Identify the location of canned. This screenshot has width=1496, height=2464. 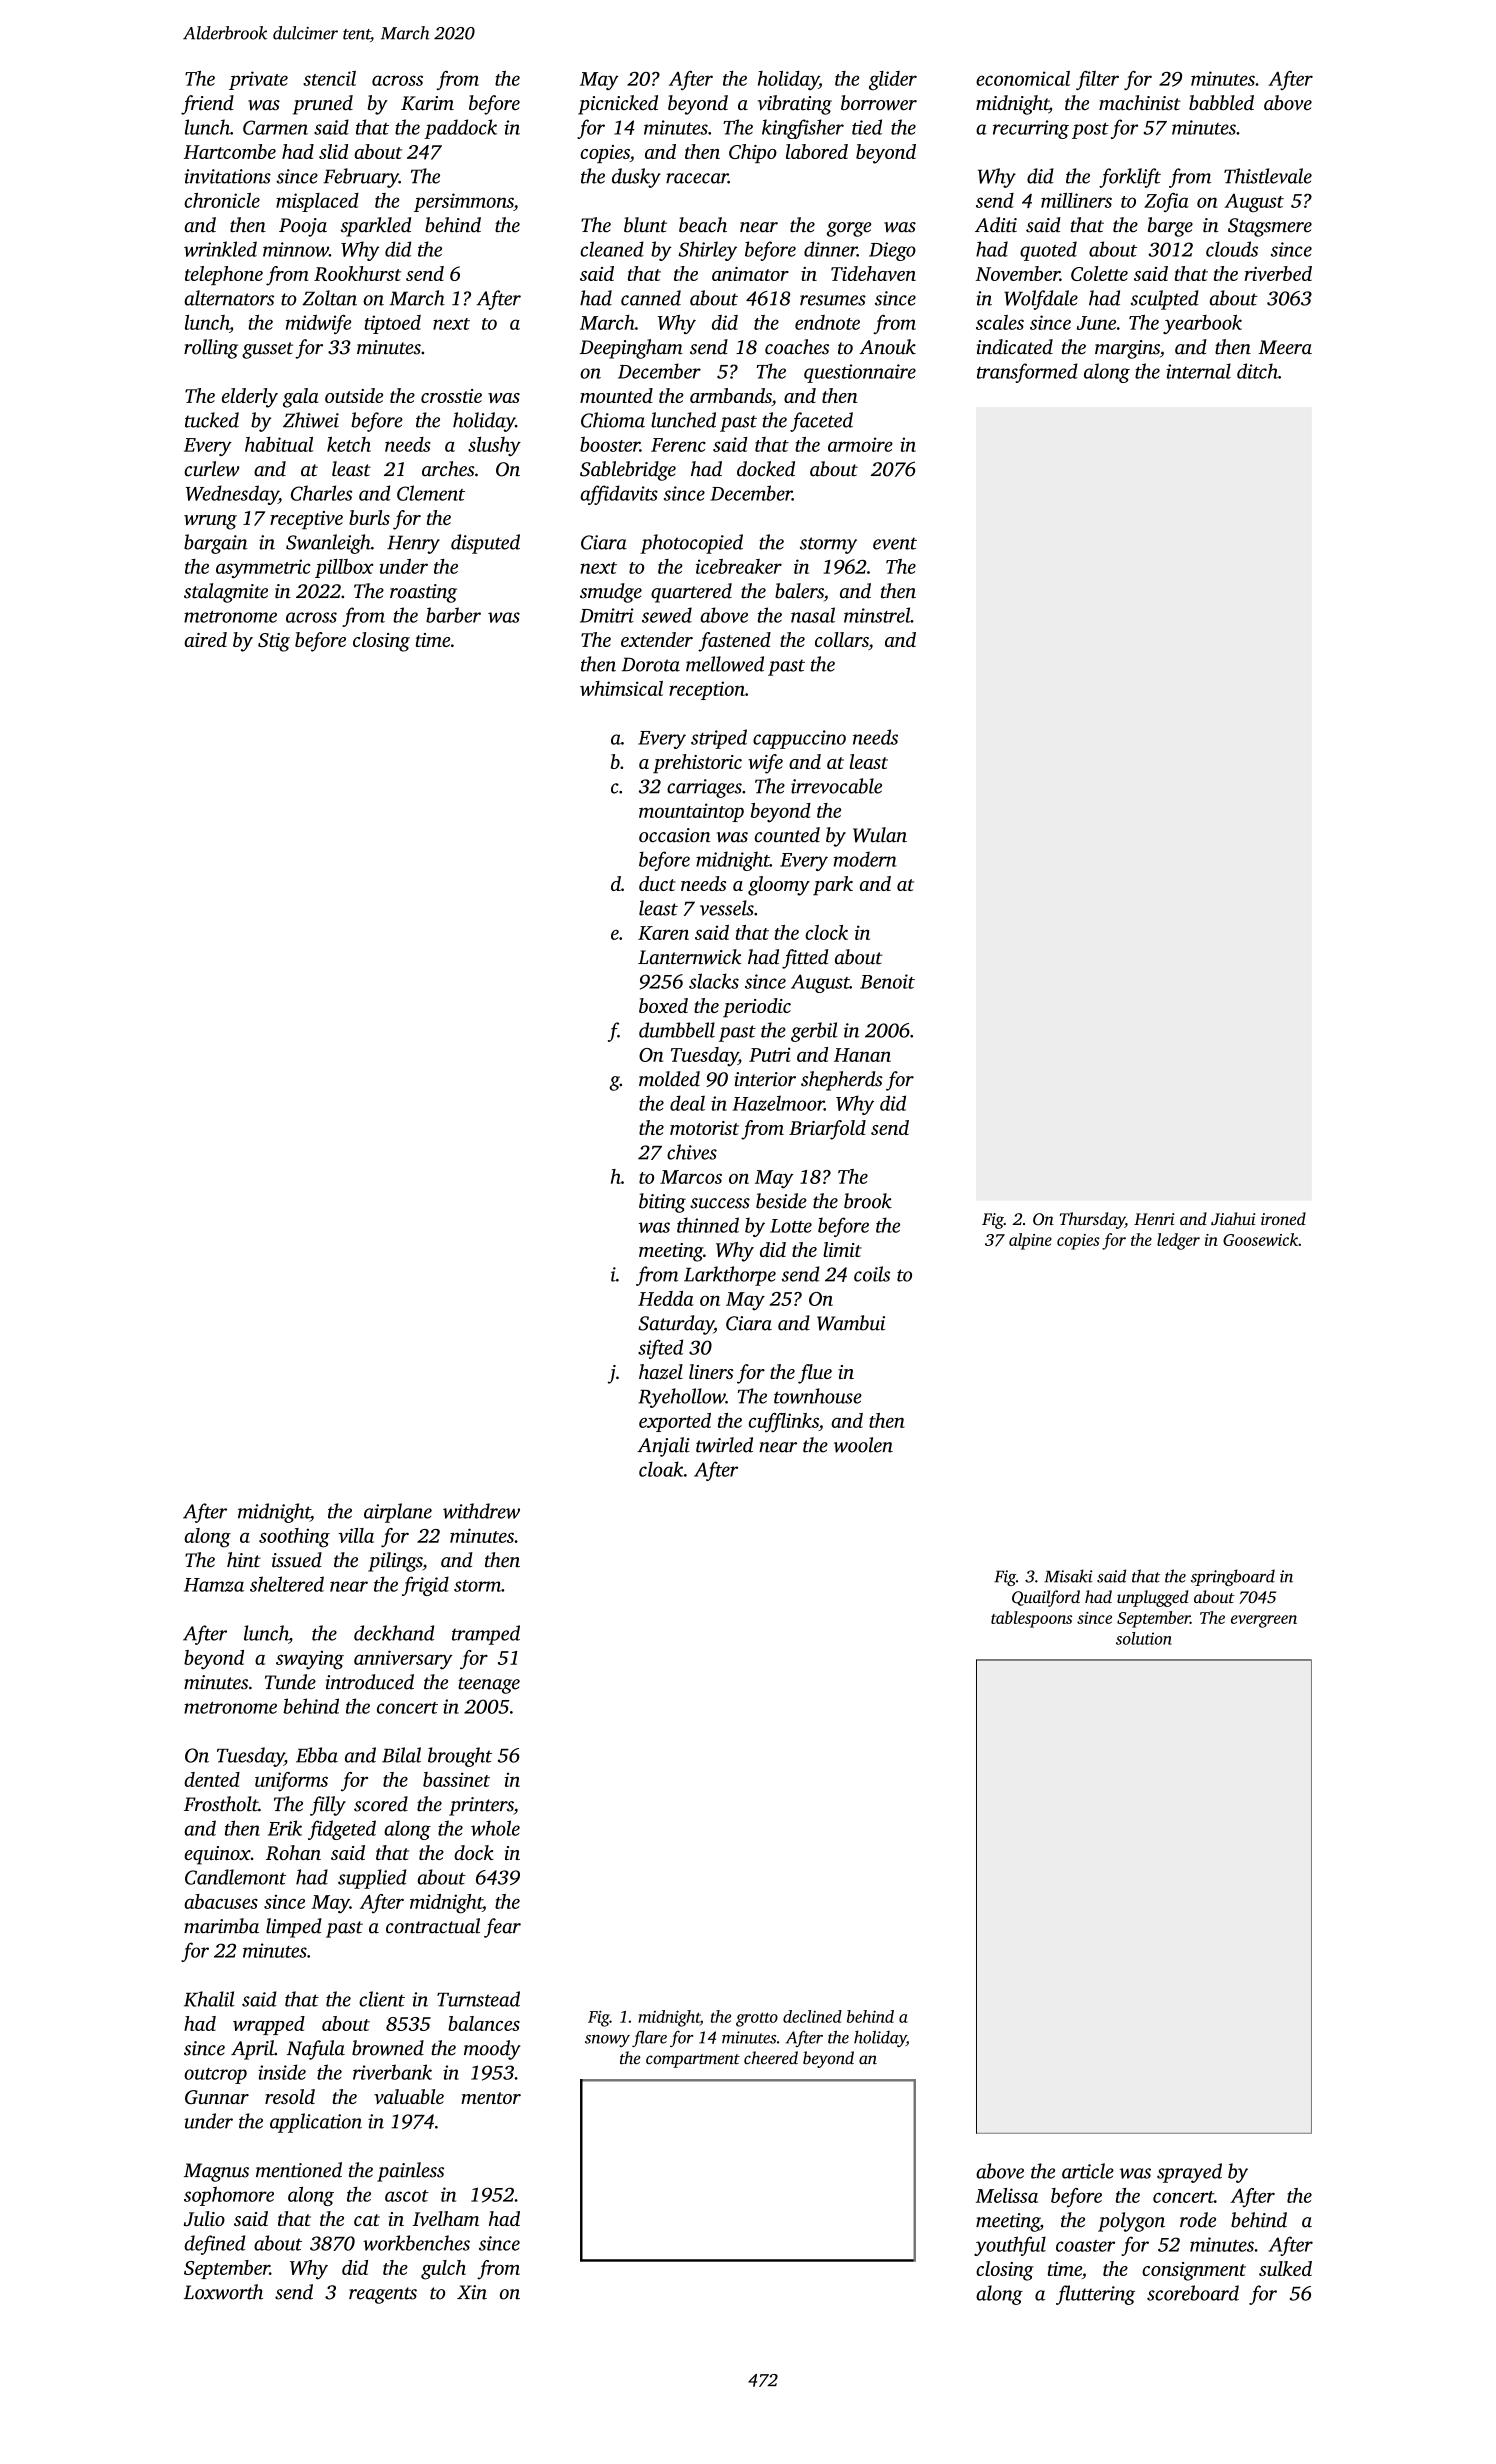
(651, 298).
